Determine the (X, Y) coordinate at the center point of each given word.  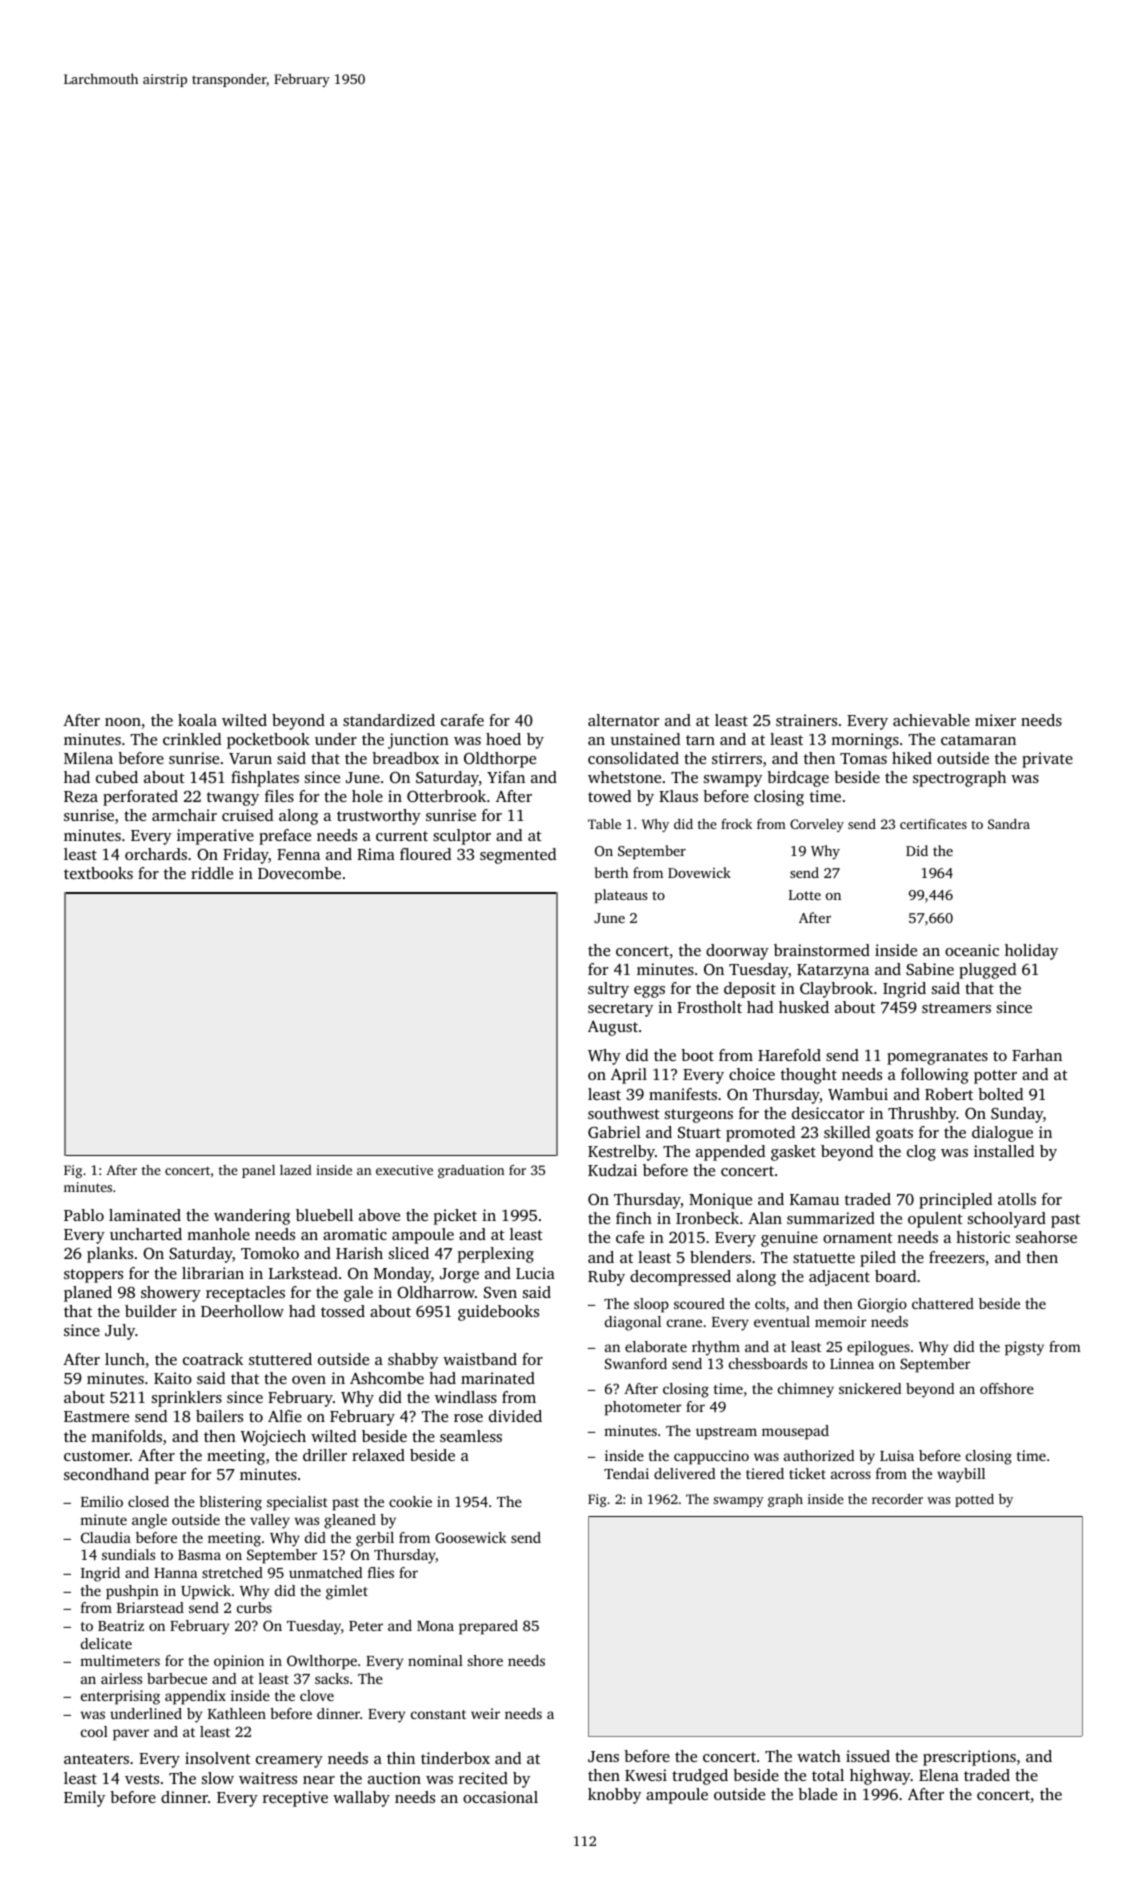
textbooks (98, 873)
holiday (1031, 952)
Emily (84, 1799)
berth (611, 872)
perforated (140, 798)
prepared (488, 1627)
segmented (518, 856)
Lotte (805, 895)
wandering (252, 1217)
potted (974, 1500)
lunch (125, 1359)
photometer (643, 1408)
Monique (720, 1201)
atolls (1017, 1199)
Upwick (206, 1592)
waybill (961, 1475)
